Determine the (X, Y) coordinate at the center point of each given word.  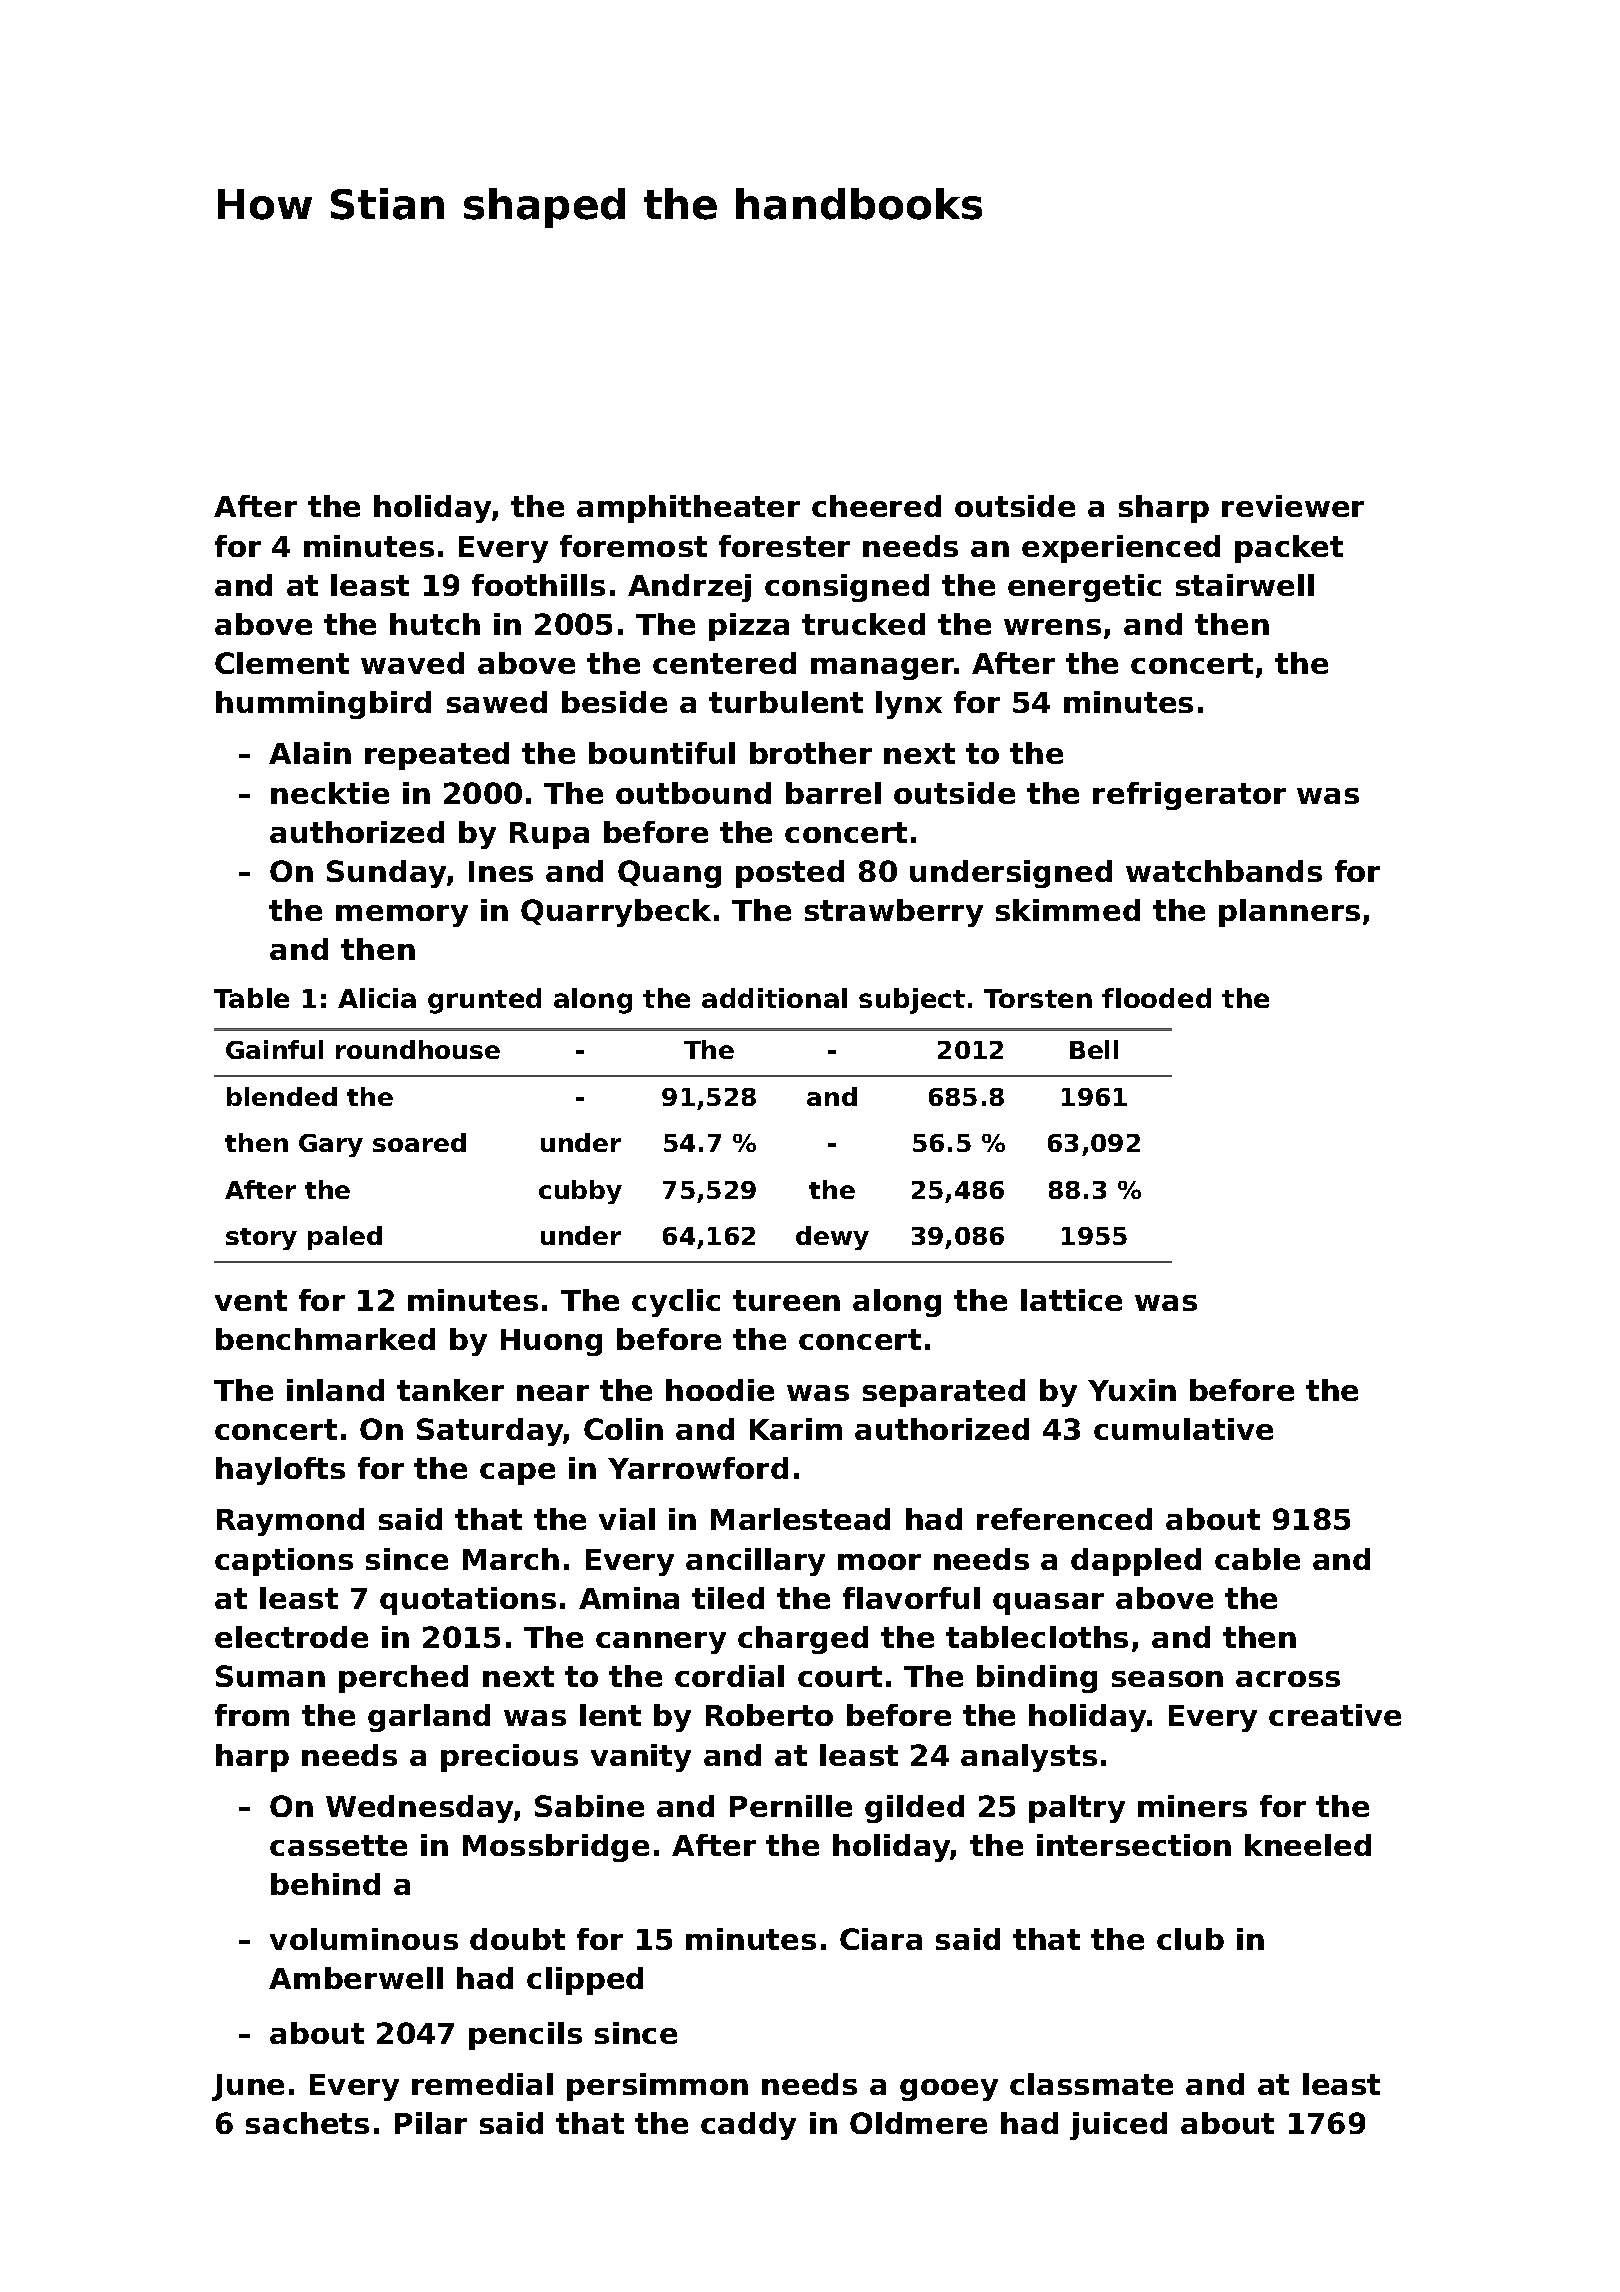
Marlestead (800, 1519)
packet (1289, 549)
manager (883, 669)
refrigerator (1189, 796)
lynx (909, 705)
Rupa (549, 835)
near (553, 1393)
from (252, 1715)
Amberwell (356, 1978)
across (1288, 1679)
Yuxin (1132, 1390)
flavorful (911, 1598)
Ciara (881, 1939)
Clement (282, 663)
